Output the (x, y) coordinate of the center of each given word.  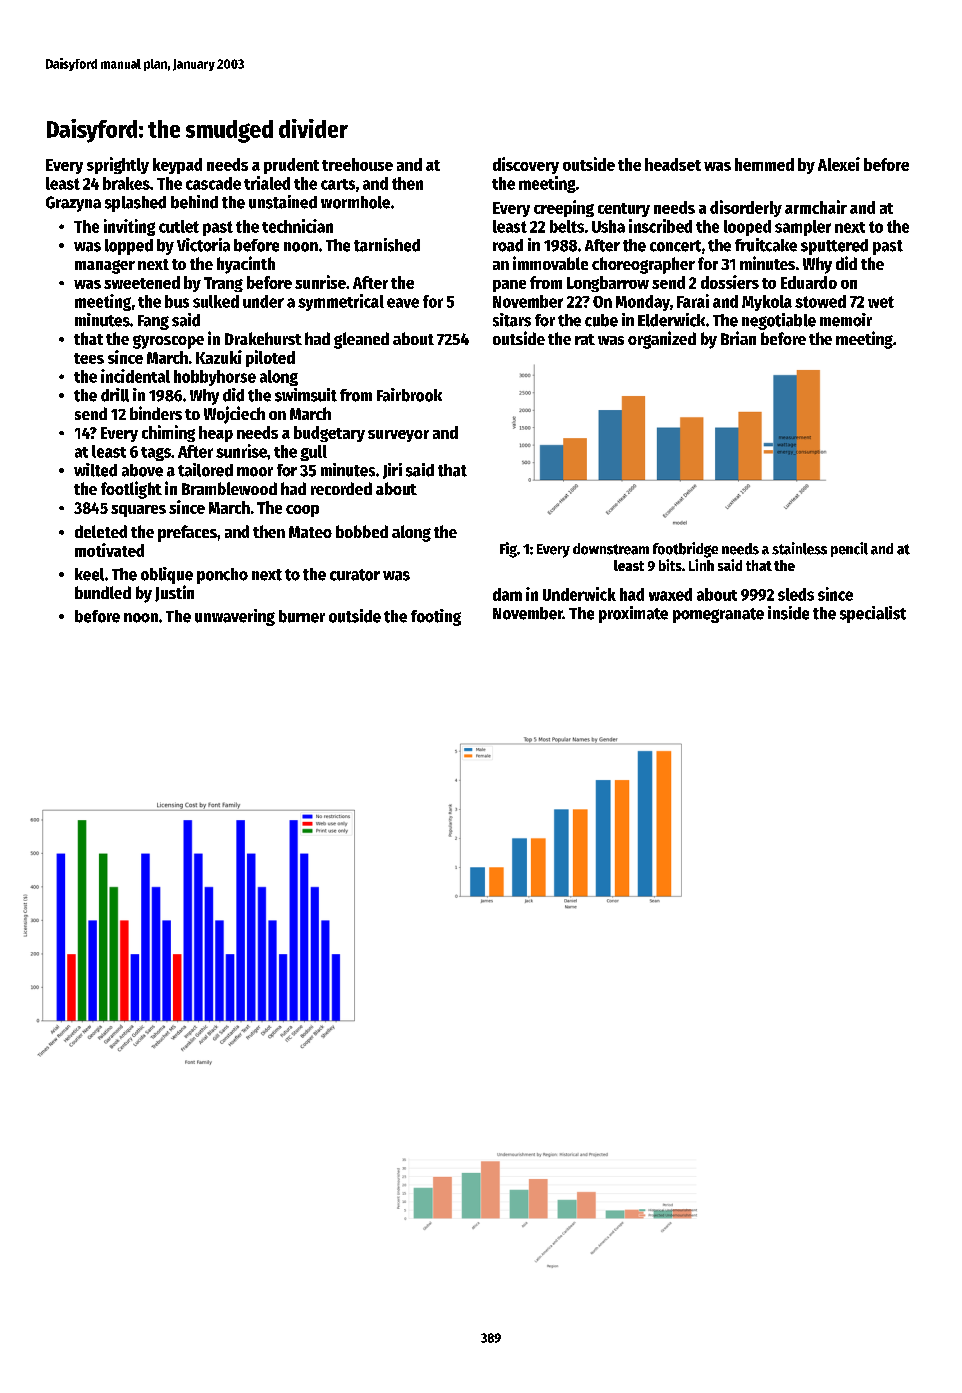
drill (115, 395)
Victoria (203, 245)
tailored (205, 470)
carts (338, 184)
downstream (611, 549)
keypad (177, 166)
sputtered (834, 247)
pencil (849, 549)
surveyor (398, 436)
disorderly (746, 208)
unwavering (235, 617)
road (508, 245)
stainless (799, 548)
